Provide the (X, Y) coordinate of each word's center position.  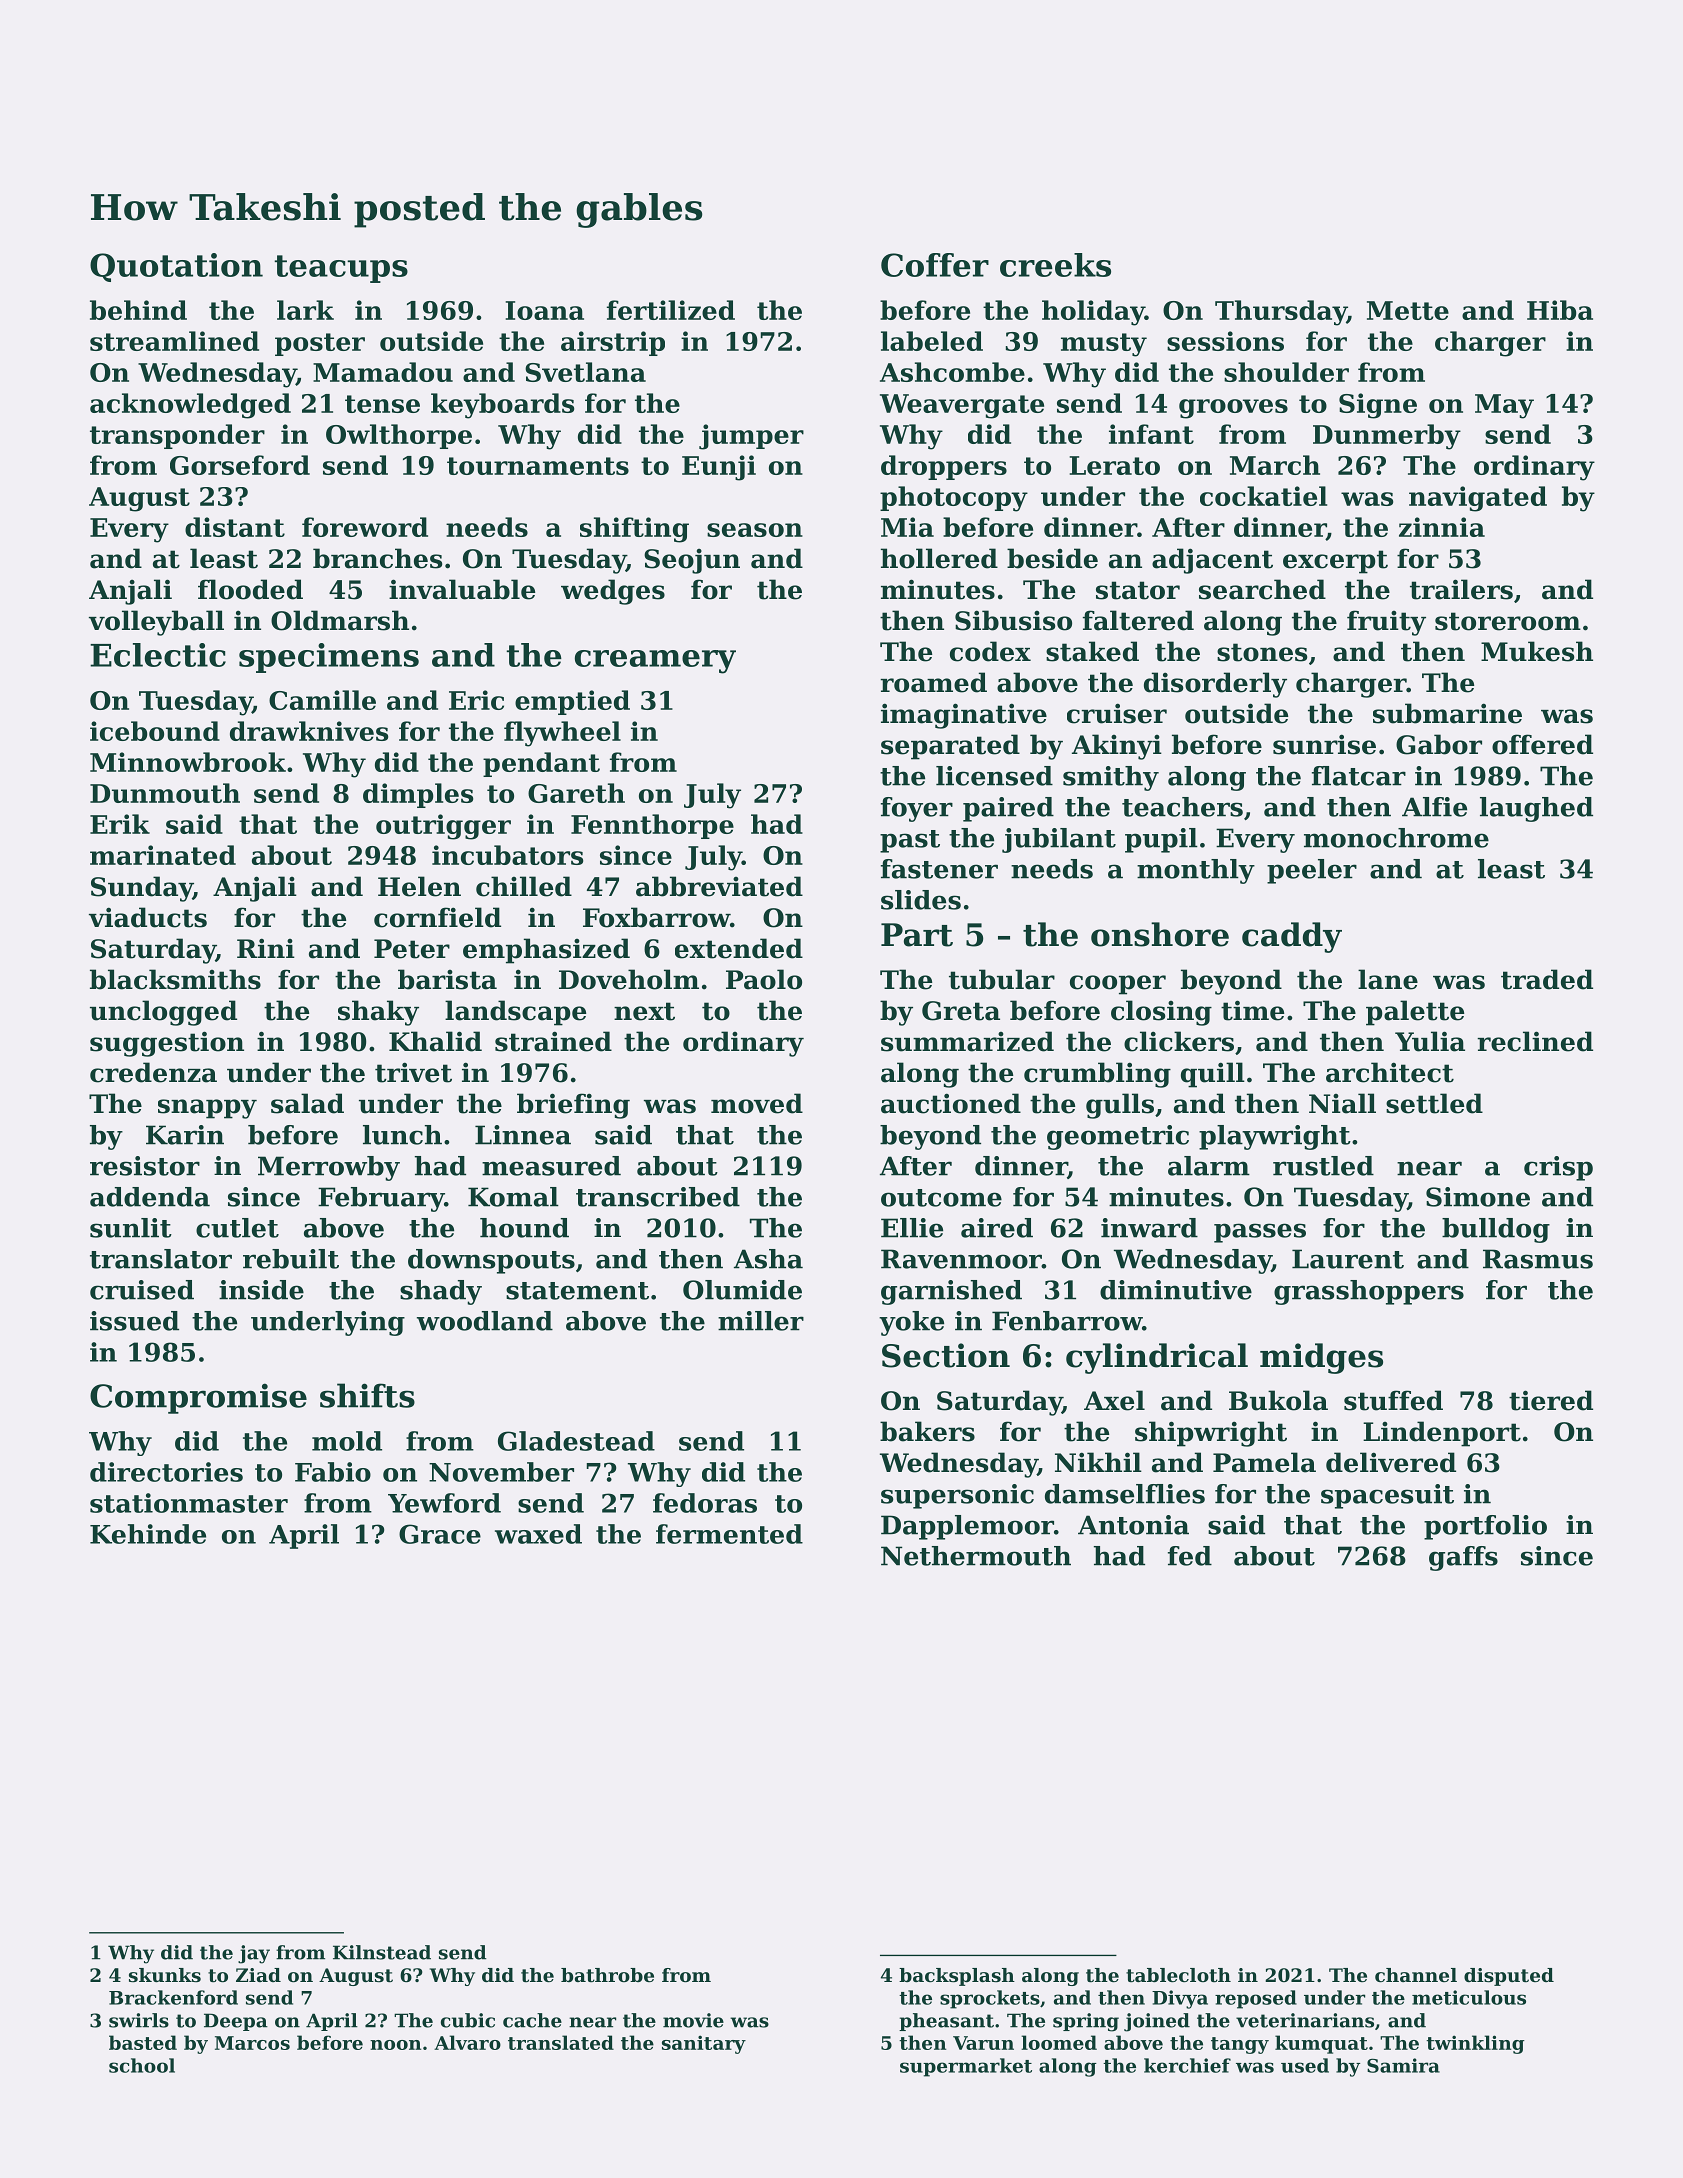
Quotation (176, 267)
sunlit (131, 1228)
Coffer (935, 265)
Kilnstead (382, 1952)
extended (739, 948)
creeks (1055, 265)
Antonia (1133, 1525)
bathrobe (607, 1975)
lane (1388, 979)
